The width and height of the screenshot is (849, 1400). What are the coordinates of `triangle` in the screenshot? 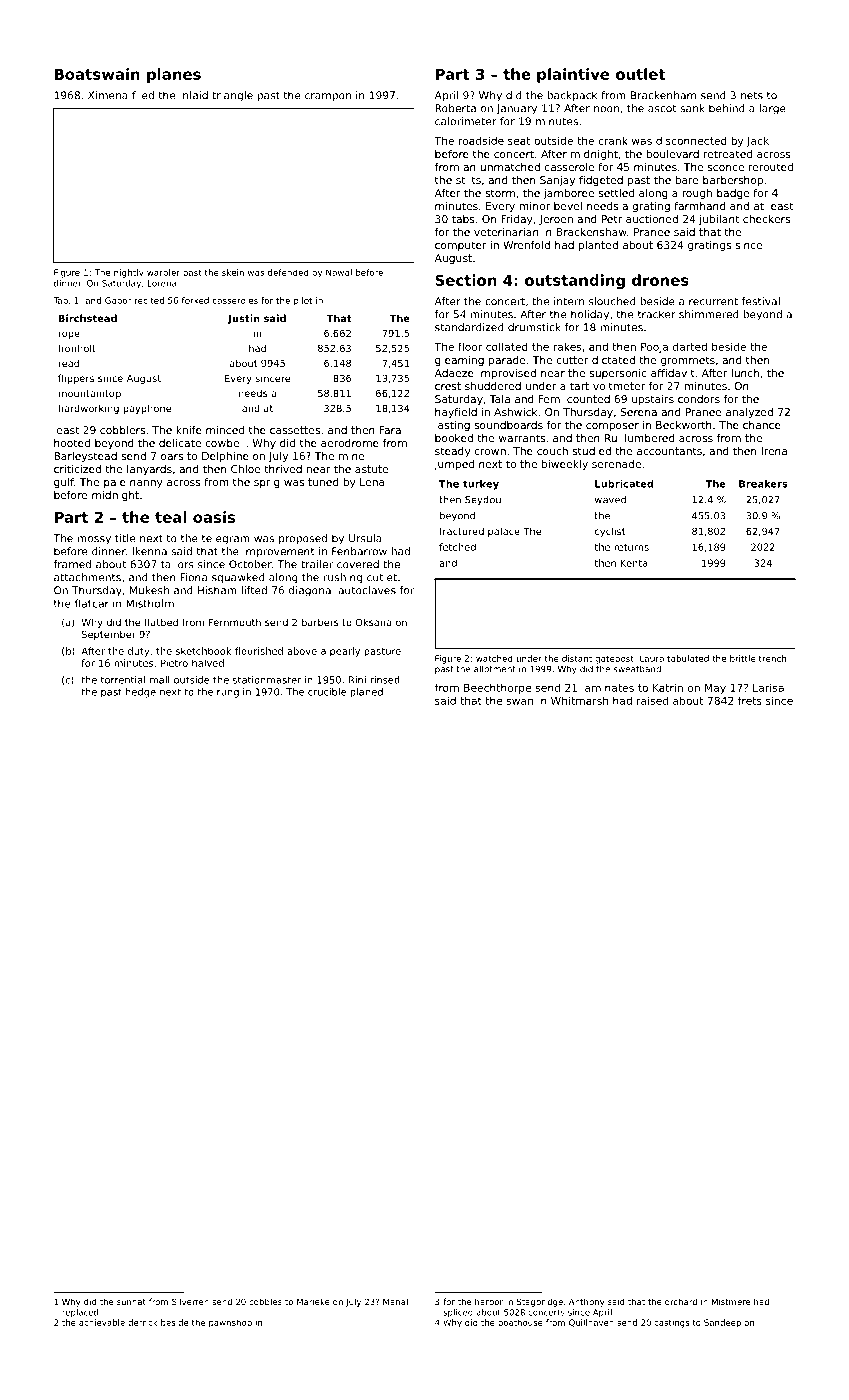 It's located at (232, 96).
